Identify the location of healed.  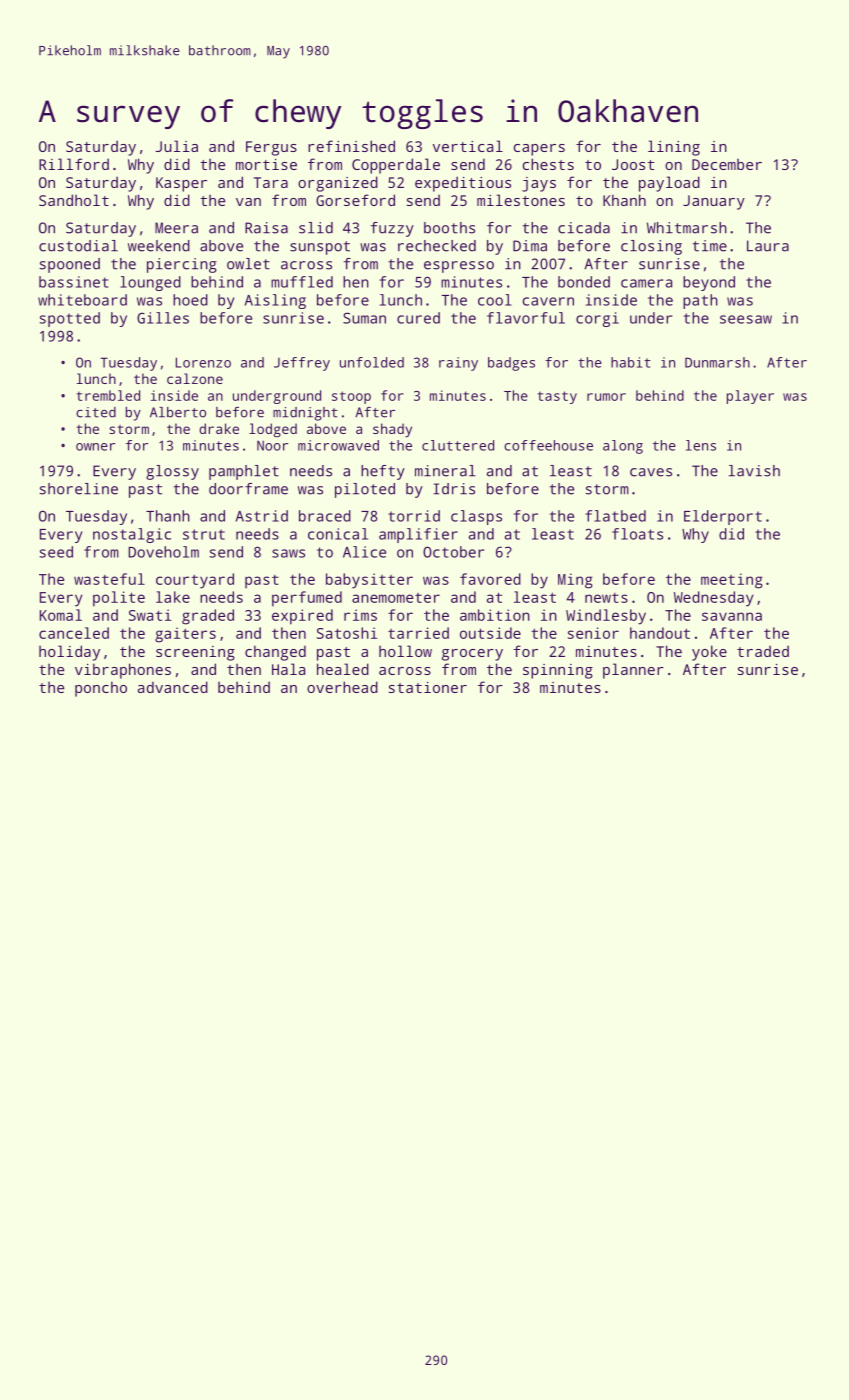
(343, 669).
